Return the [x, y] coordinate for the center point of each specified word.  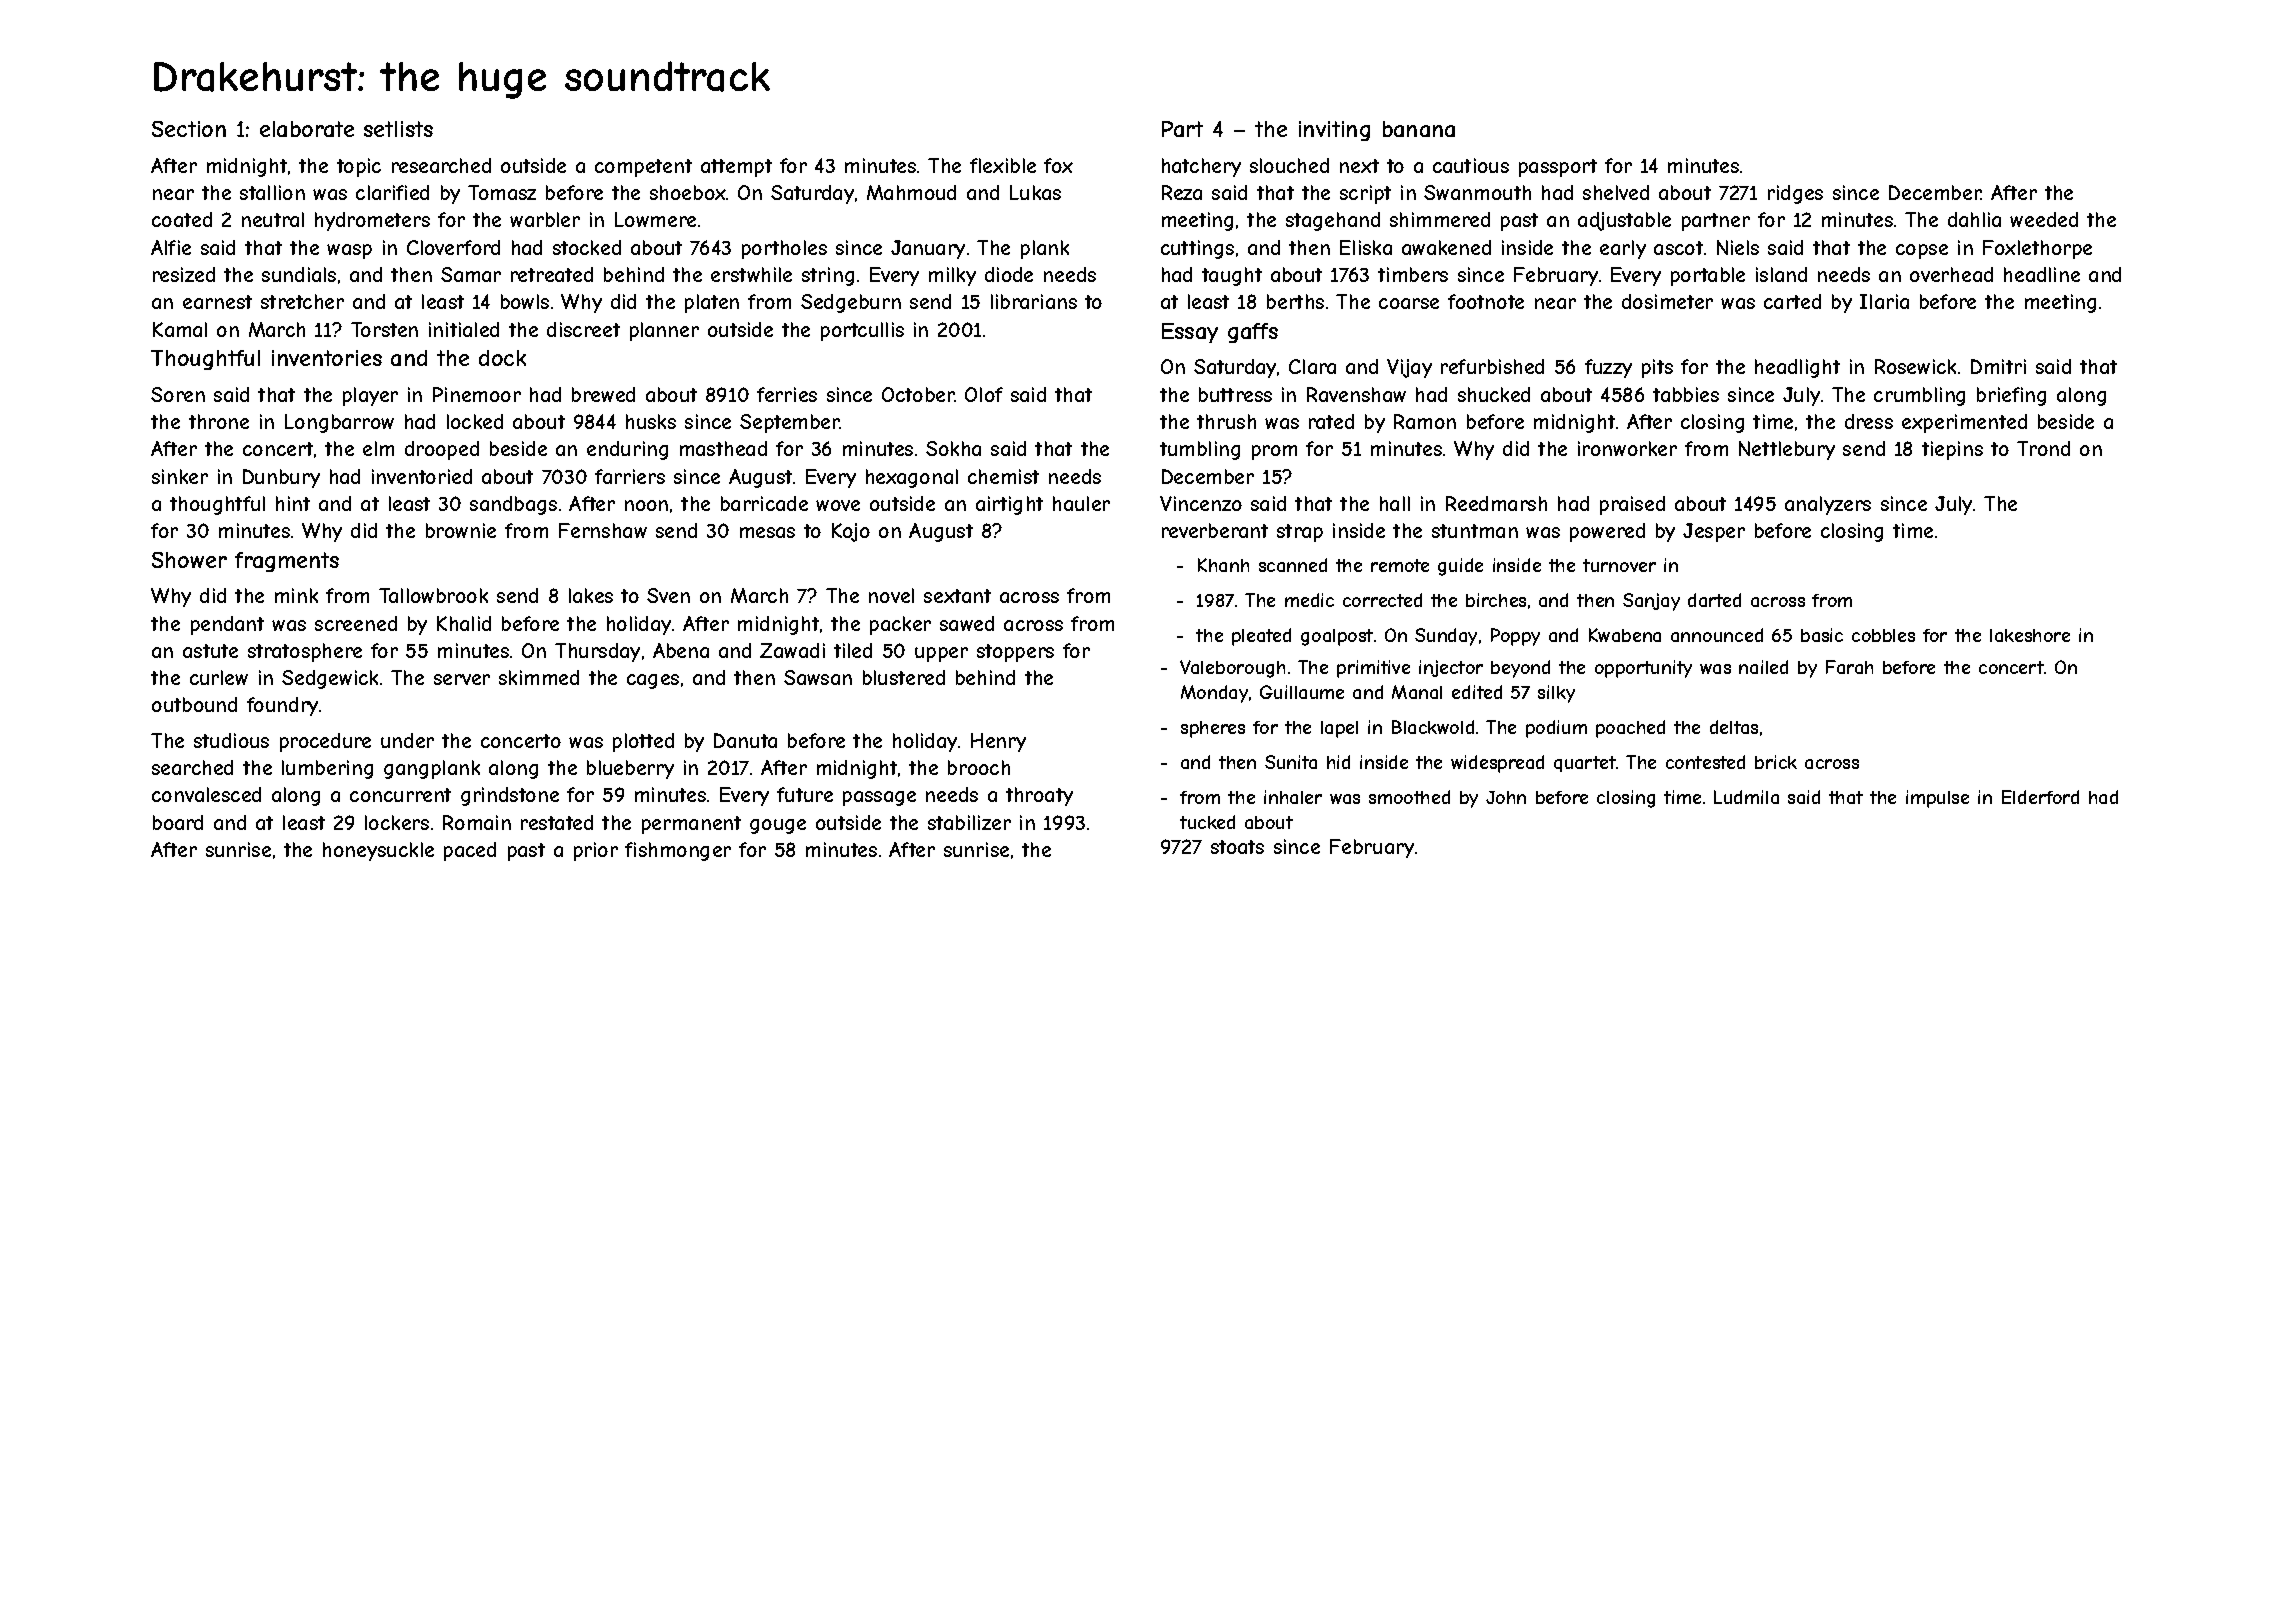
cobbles [1883, 635]
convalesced [206, 794]
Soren [178, 394]
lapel [1339, 729]
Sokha [953, 448]
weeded [2044, 219]
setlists [398, 129]
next [1359, 166]
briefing [2011, 396]
